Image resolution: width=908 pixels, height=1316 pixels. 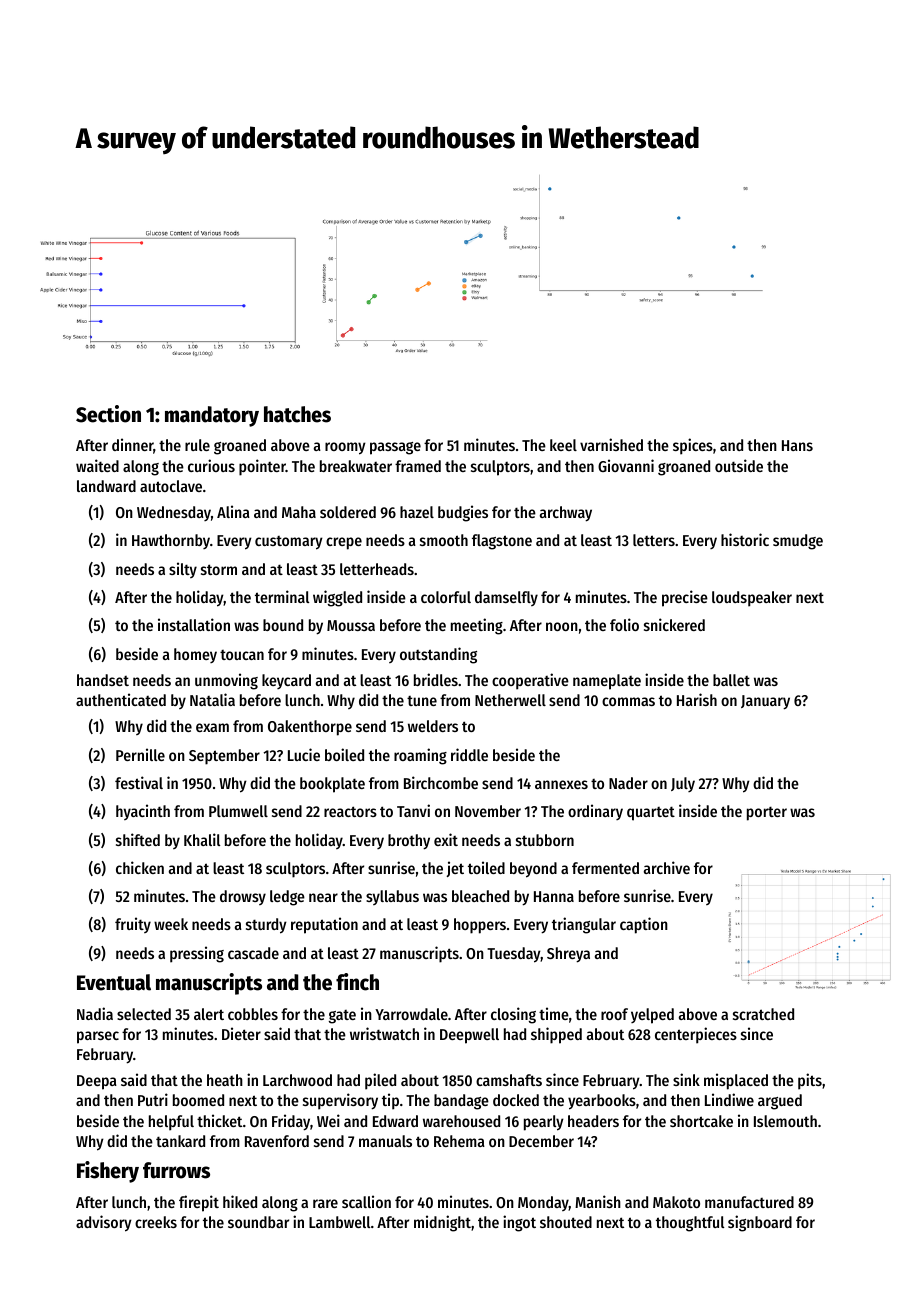 What do you see at coordinates (701, 1121) in the image?
I see `shortcake` at bounding box center [701, 1121].
